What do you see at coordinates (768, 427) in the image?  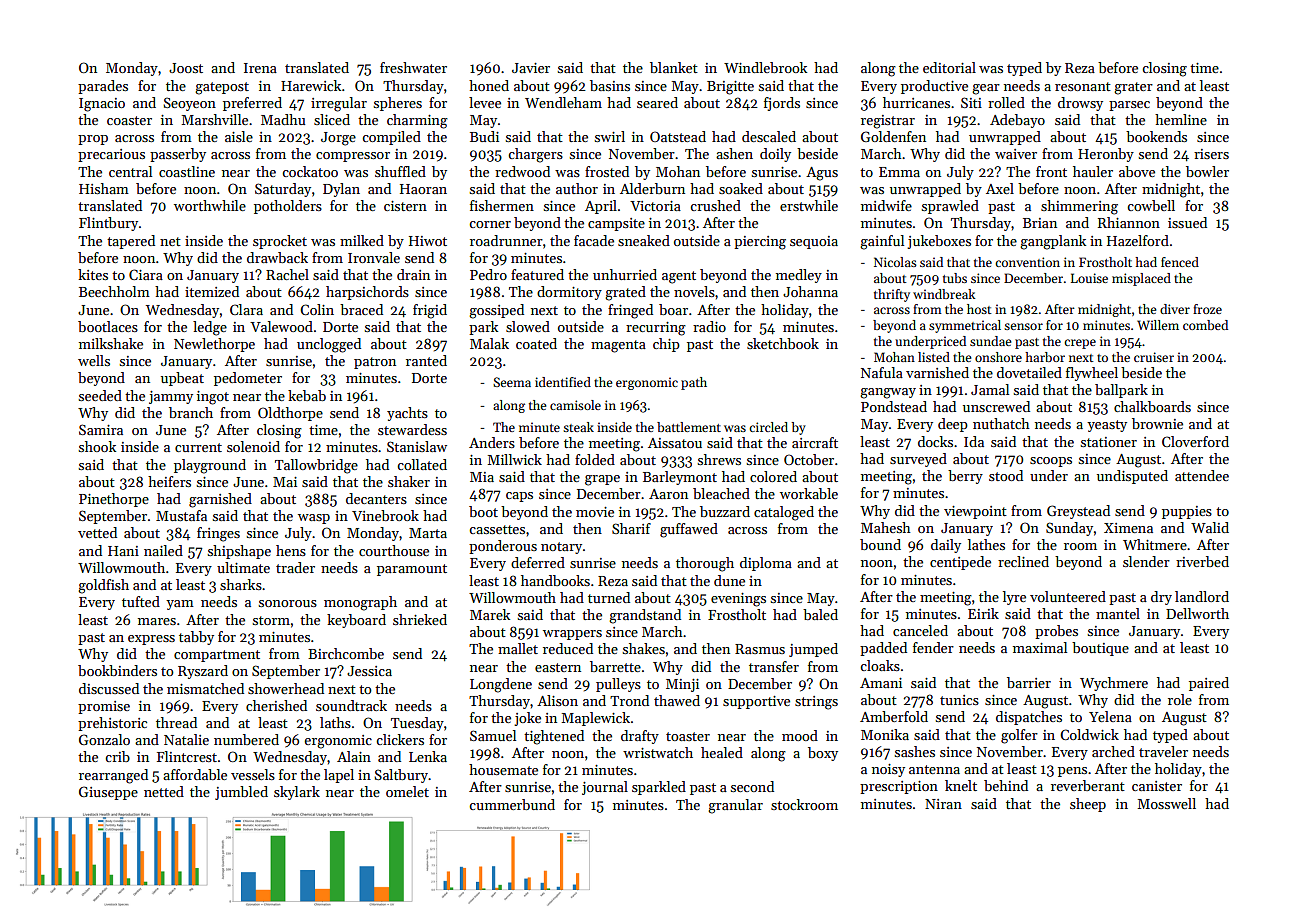 I see `circled` at bounding box center [768, 427].
